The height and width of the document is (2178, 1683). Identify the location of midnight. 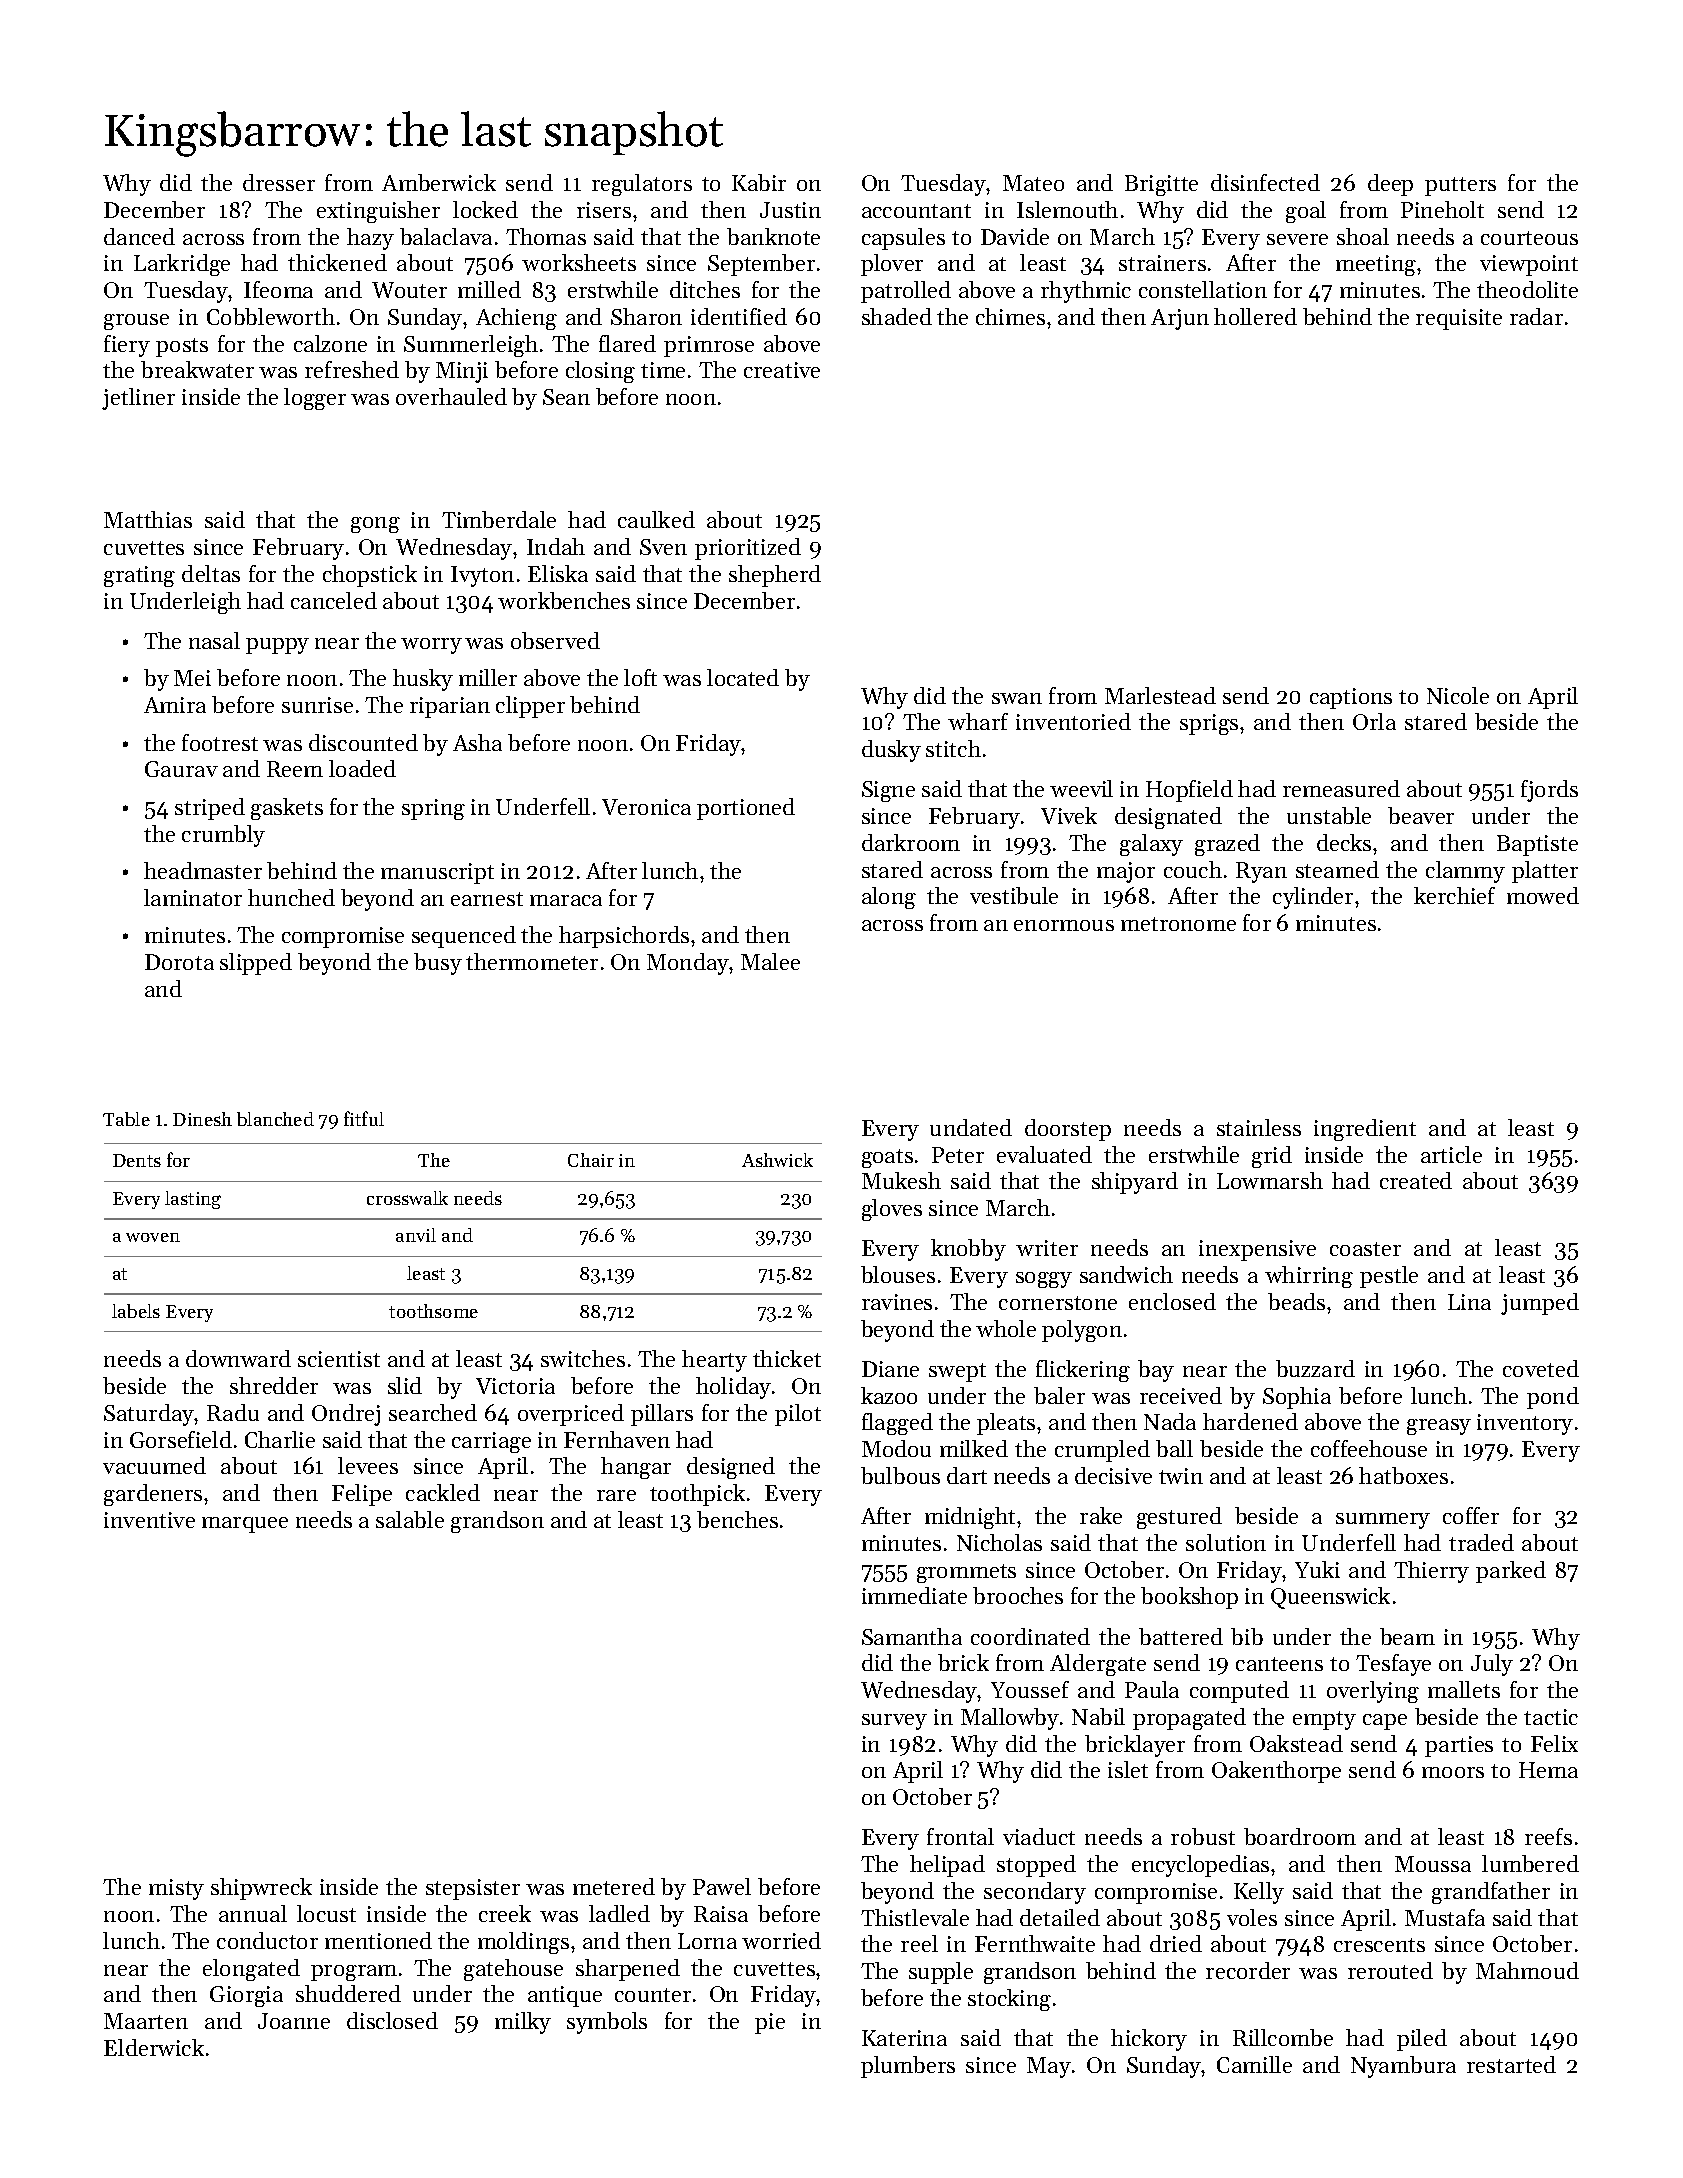
(970, 1518).
